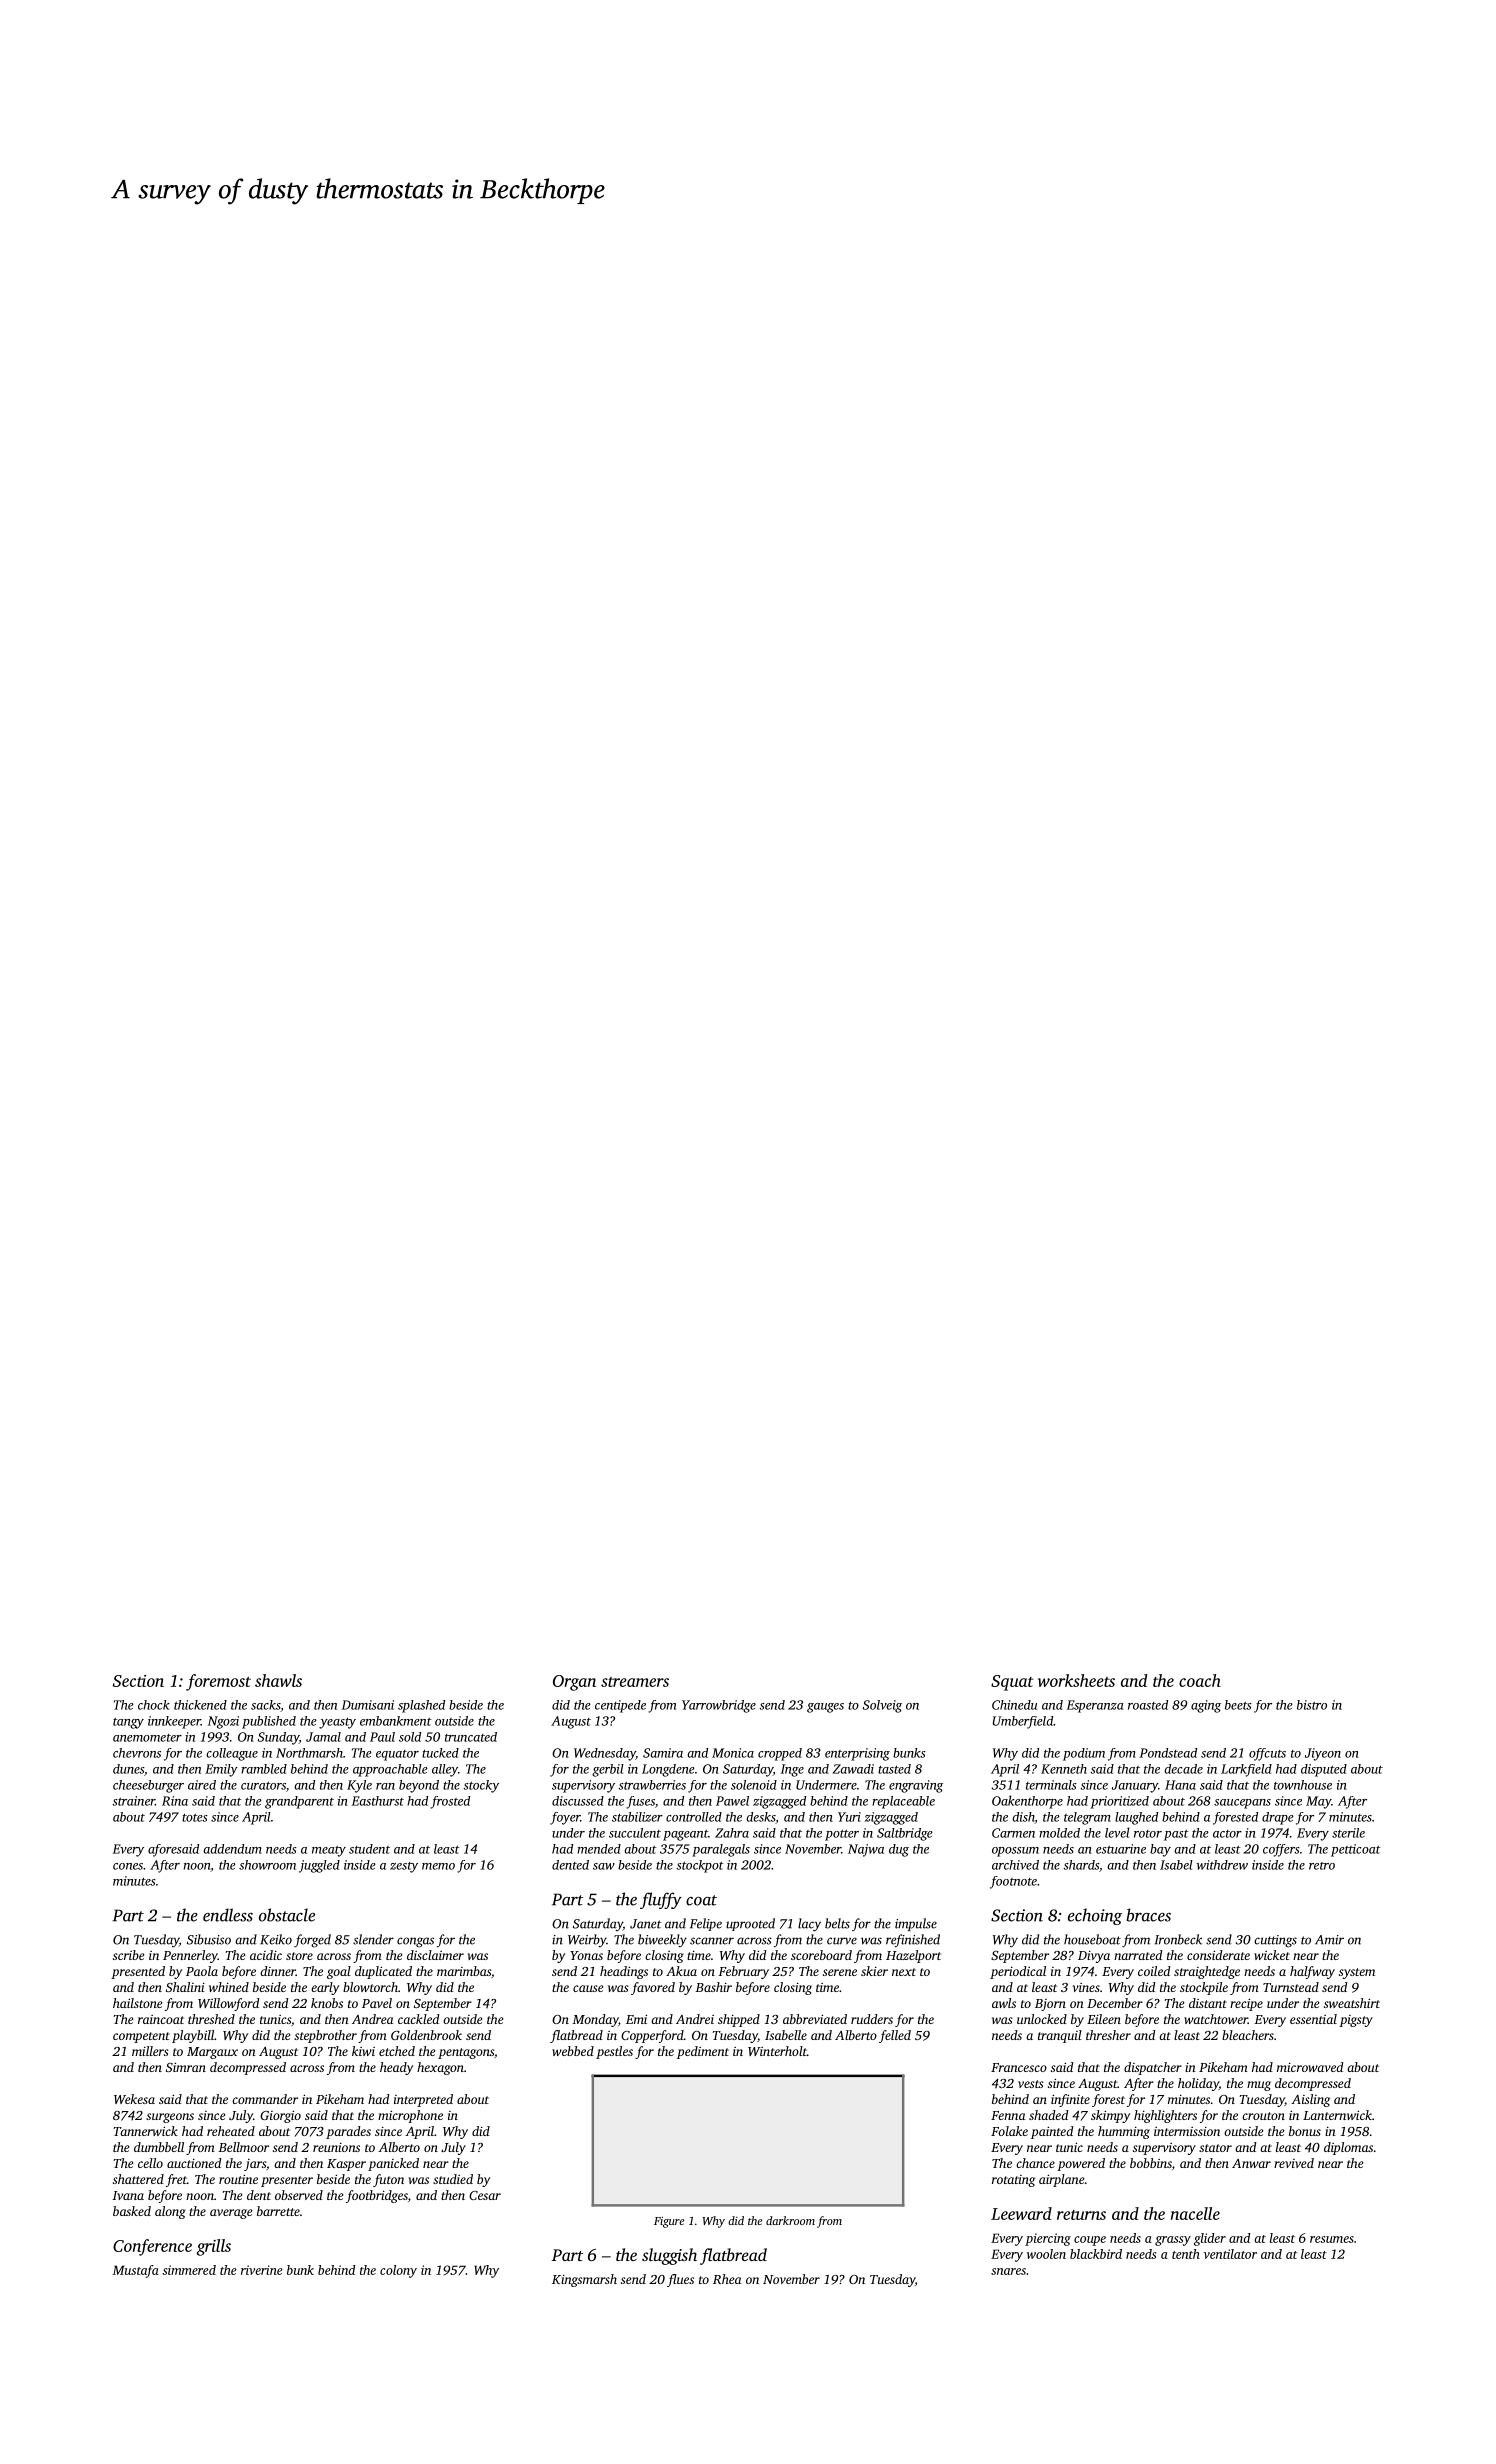  I want to click on riverine, so click(262, 2270).
